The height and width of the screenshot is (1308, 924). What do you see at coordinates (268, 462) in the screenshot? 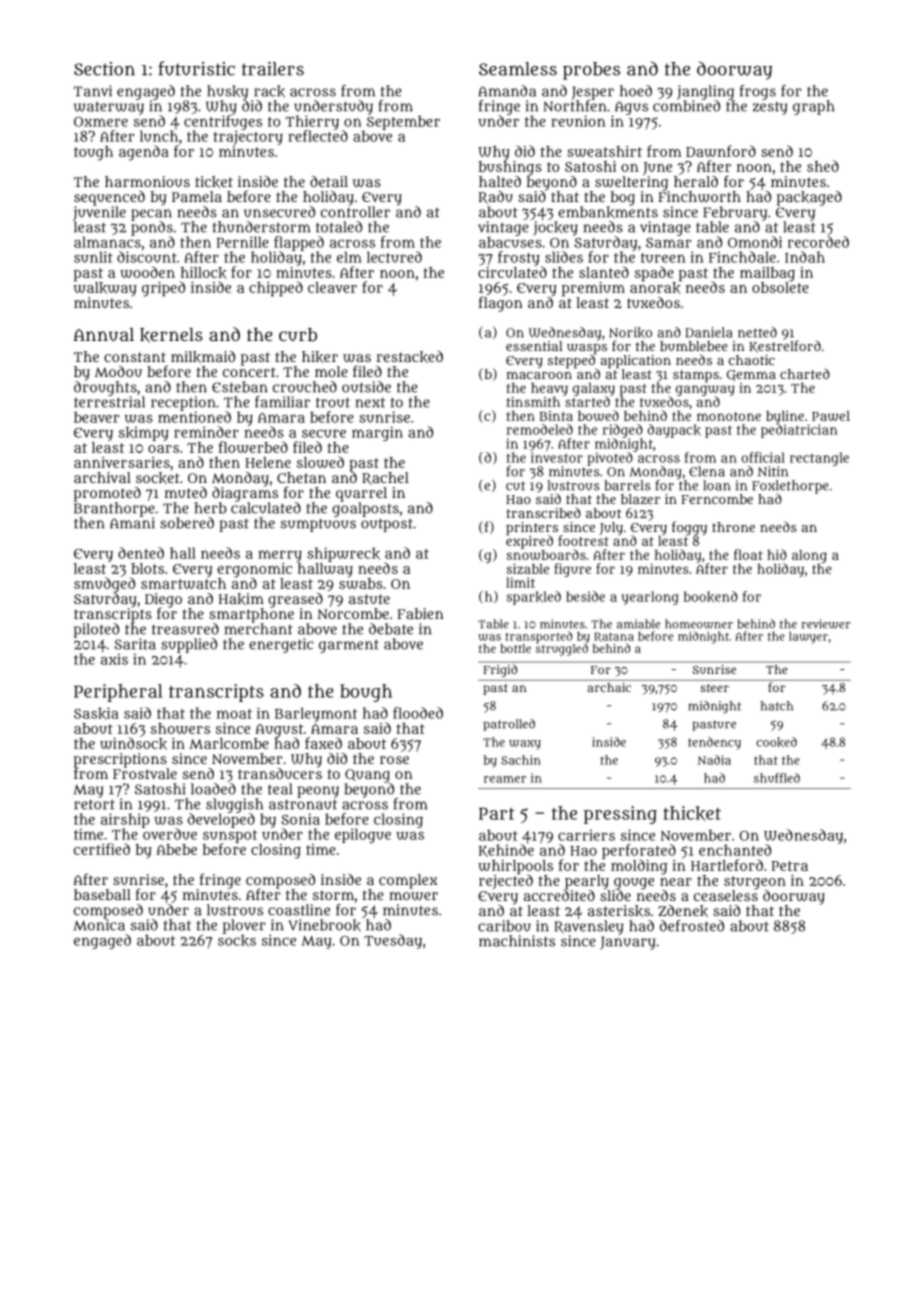
I see `Helene` at bounding box center [268, 462].
